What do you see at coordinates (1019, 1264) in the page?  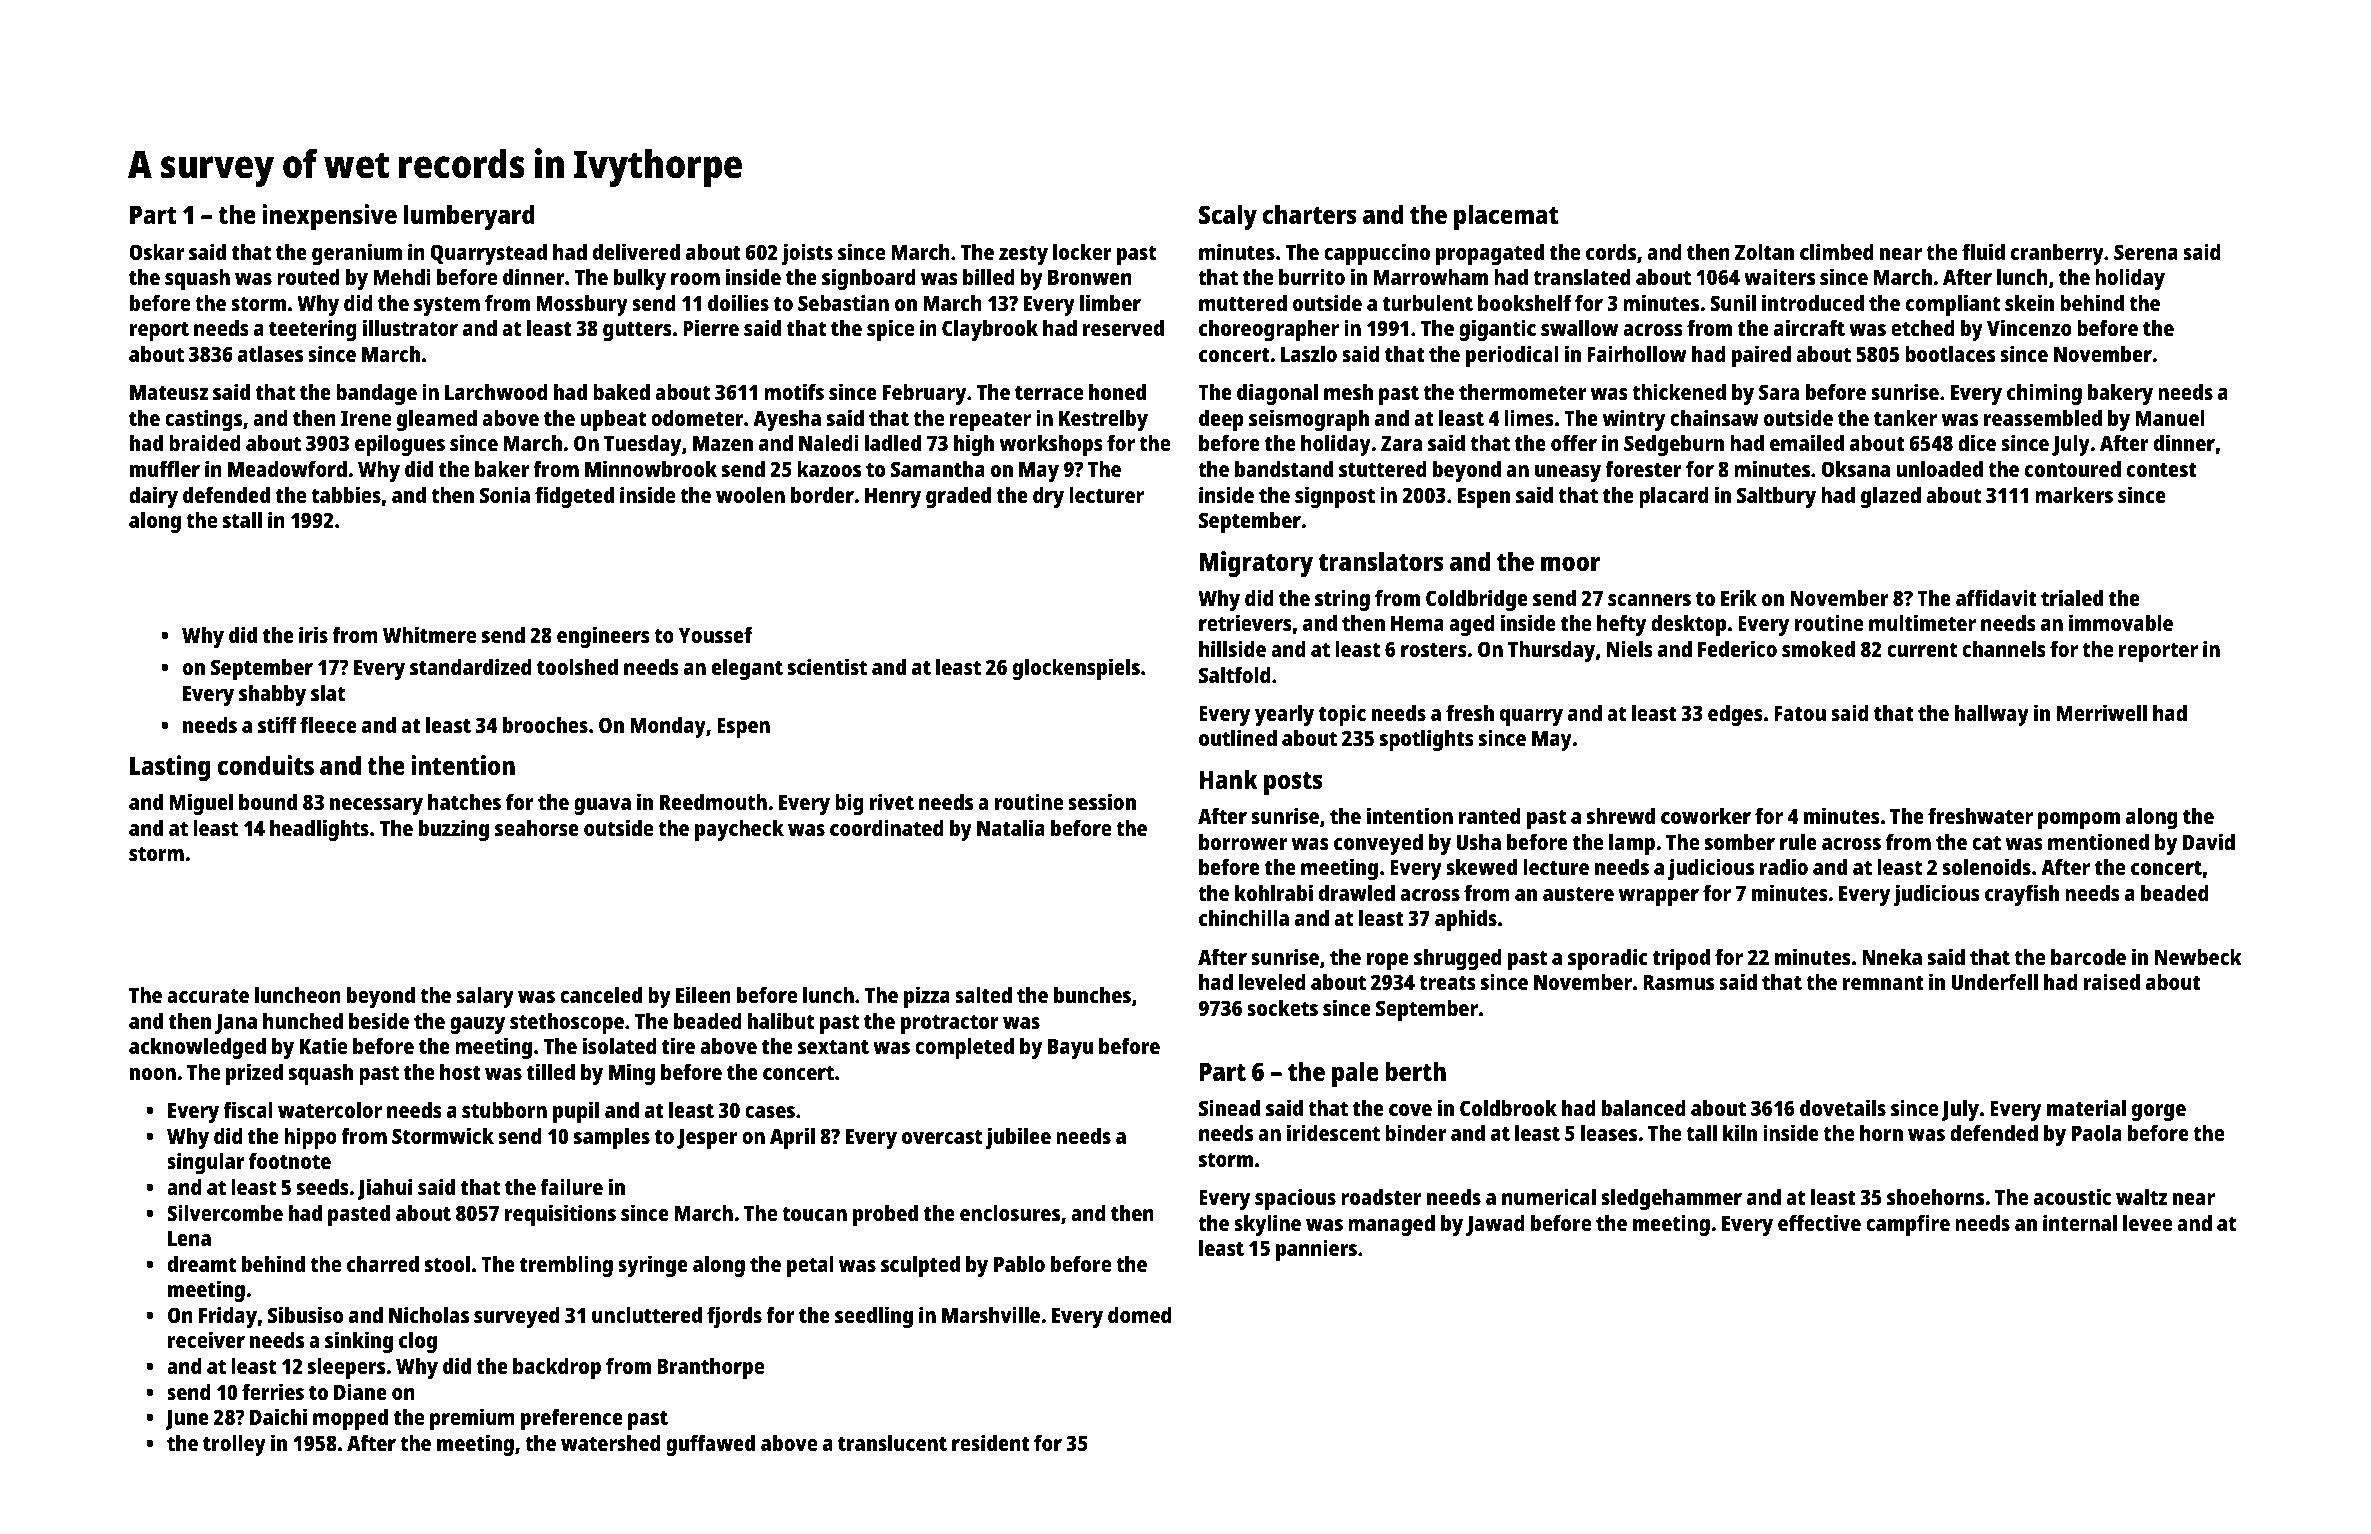 I see `Pablo` at bounding box center [1019, 1264].
